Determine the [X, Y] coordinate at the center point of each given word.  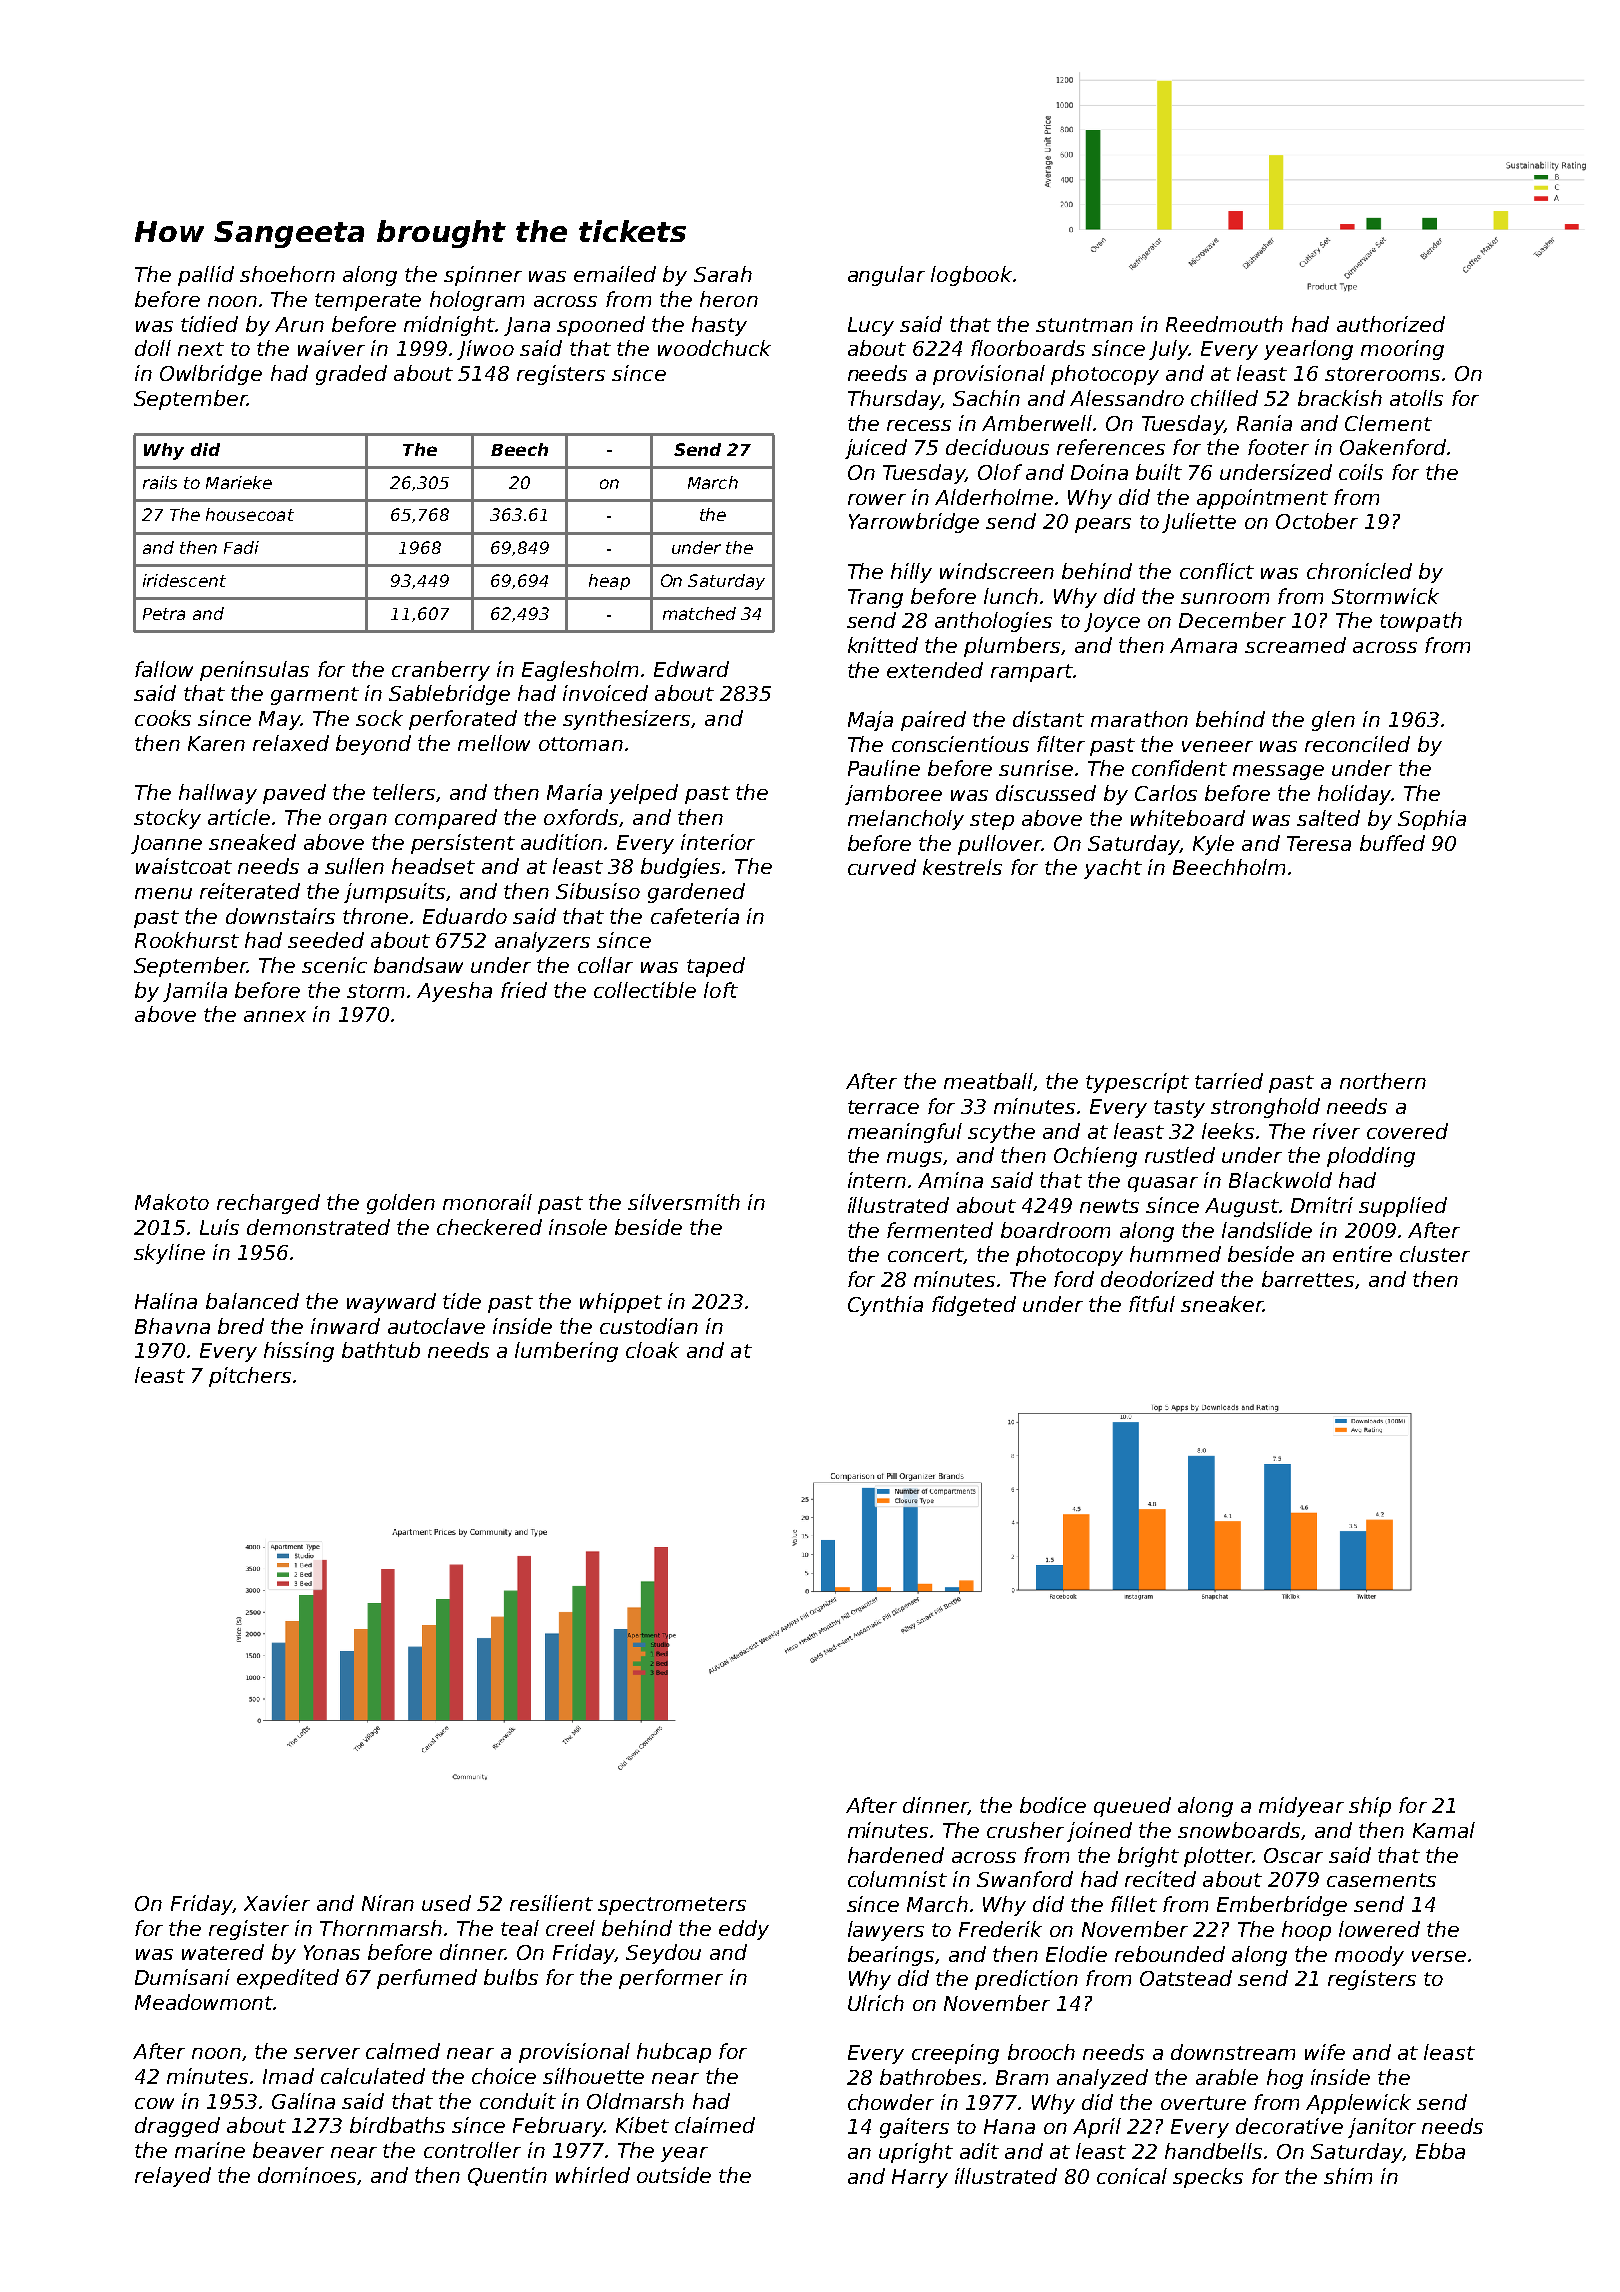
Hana [1009, 2126]
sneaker [1222, 1304]
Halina [166, 1301]
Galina [303, 2101]
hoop [1306, 1931]
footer [1278, 447]
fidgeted [974, 1306]
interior [718, 842]
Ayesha [454, 992]
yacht [1113, 869]
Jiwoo [485, 350]
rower [877, 499]
